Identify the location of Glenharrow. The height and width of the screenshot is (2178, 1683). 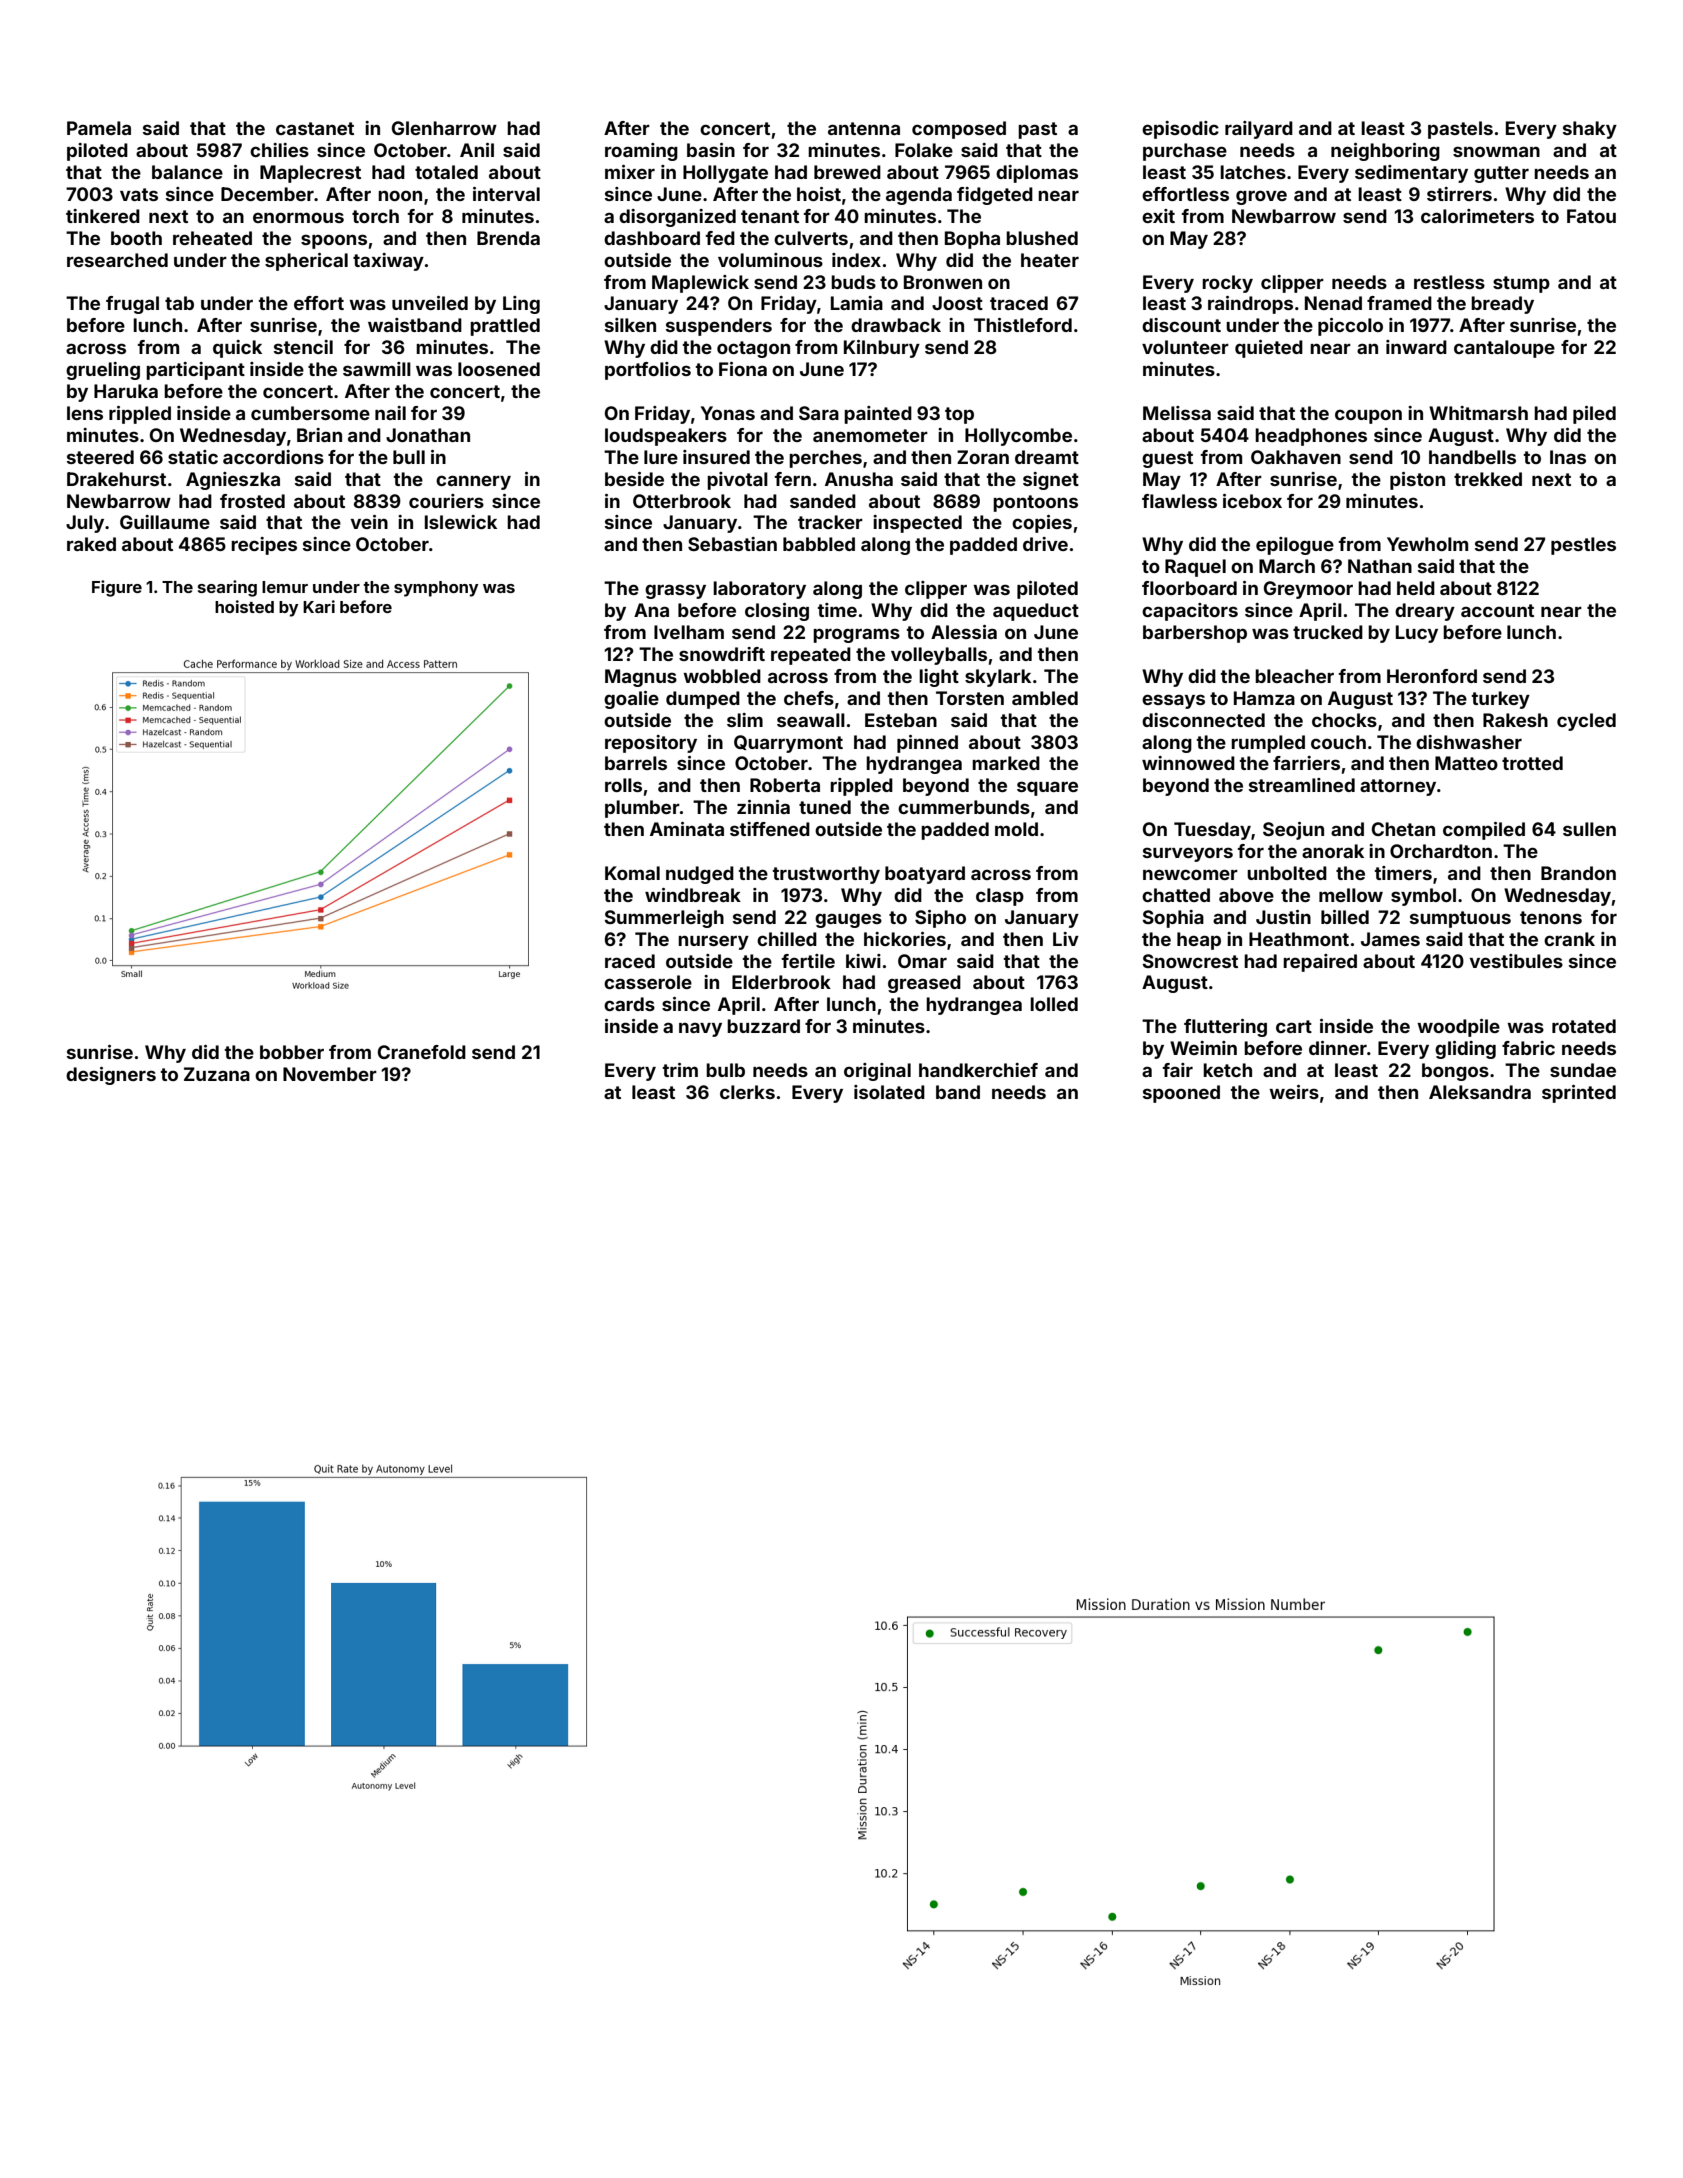
(444, 128).
